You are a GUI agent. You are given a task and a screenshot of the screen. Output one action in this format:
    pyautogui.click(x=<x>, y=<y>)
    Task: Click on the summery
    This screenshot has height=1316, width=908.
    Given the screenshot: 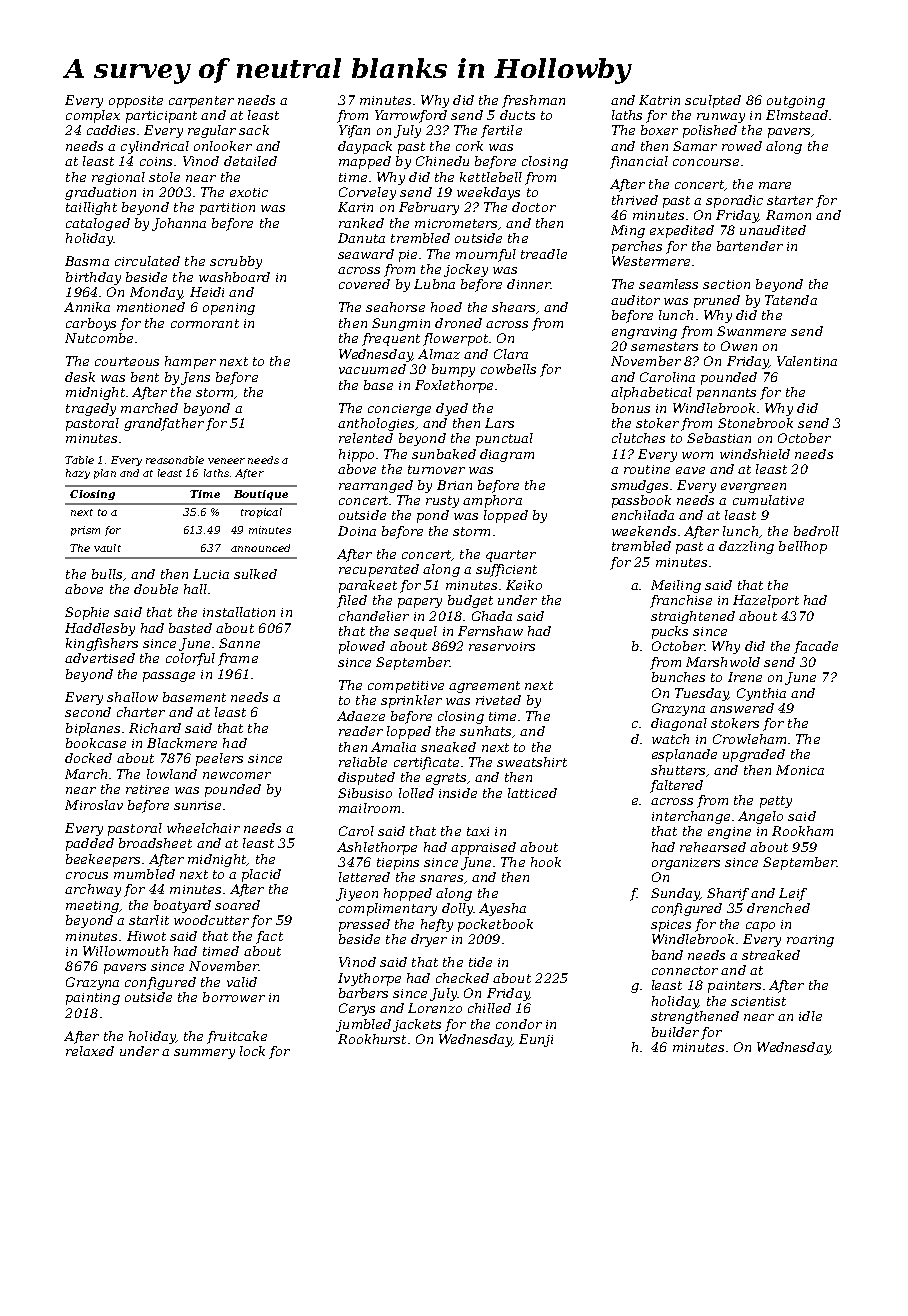 What is the action you would take?
    pyautogui.click(x=204, y=1054)
